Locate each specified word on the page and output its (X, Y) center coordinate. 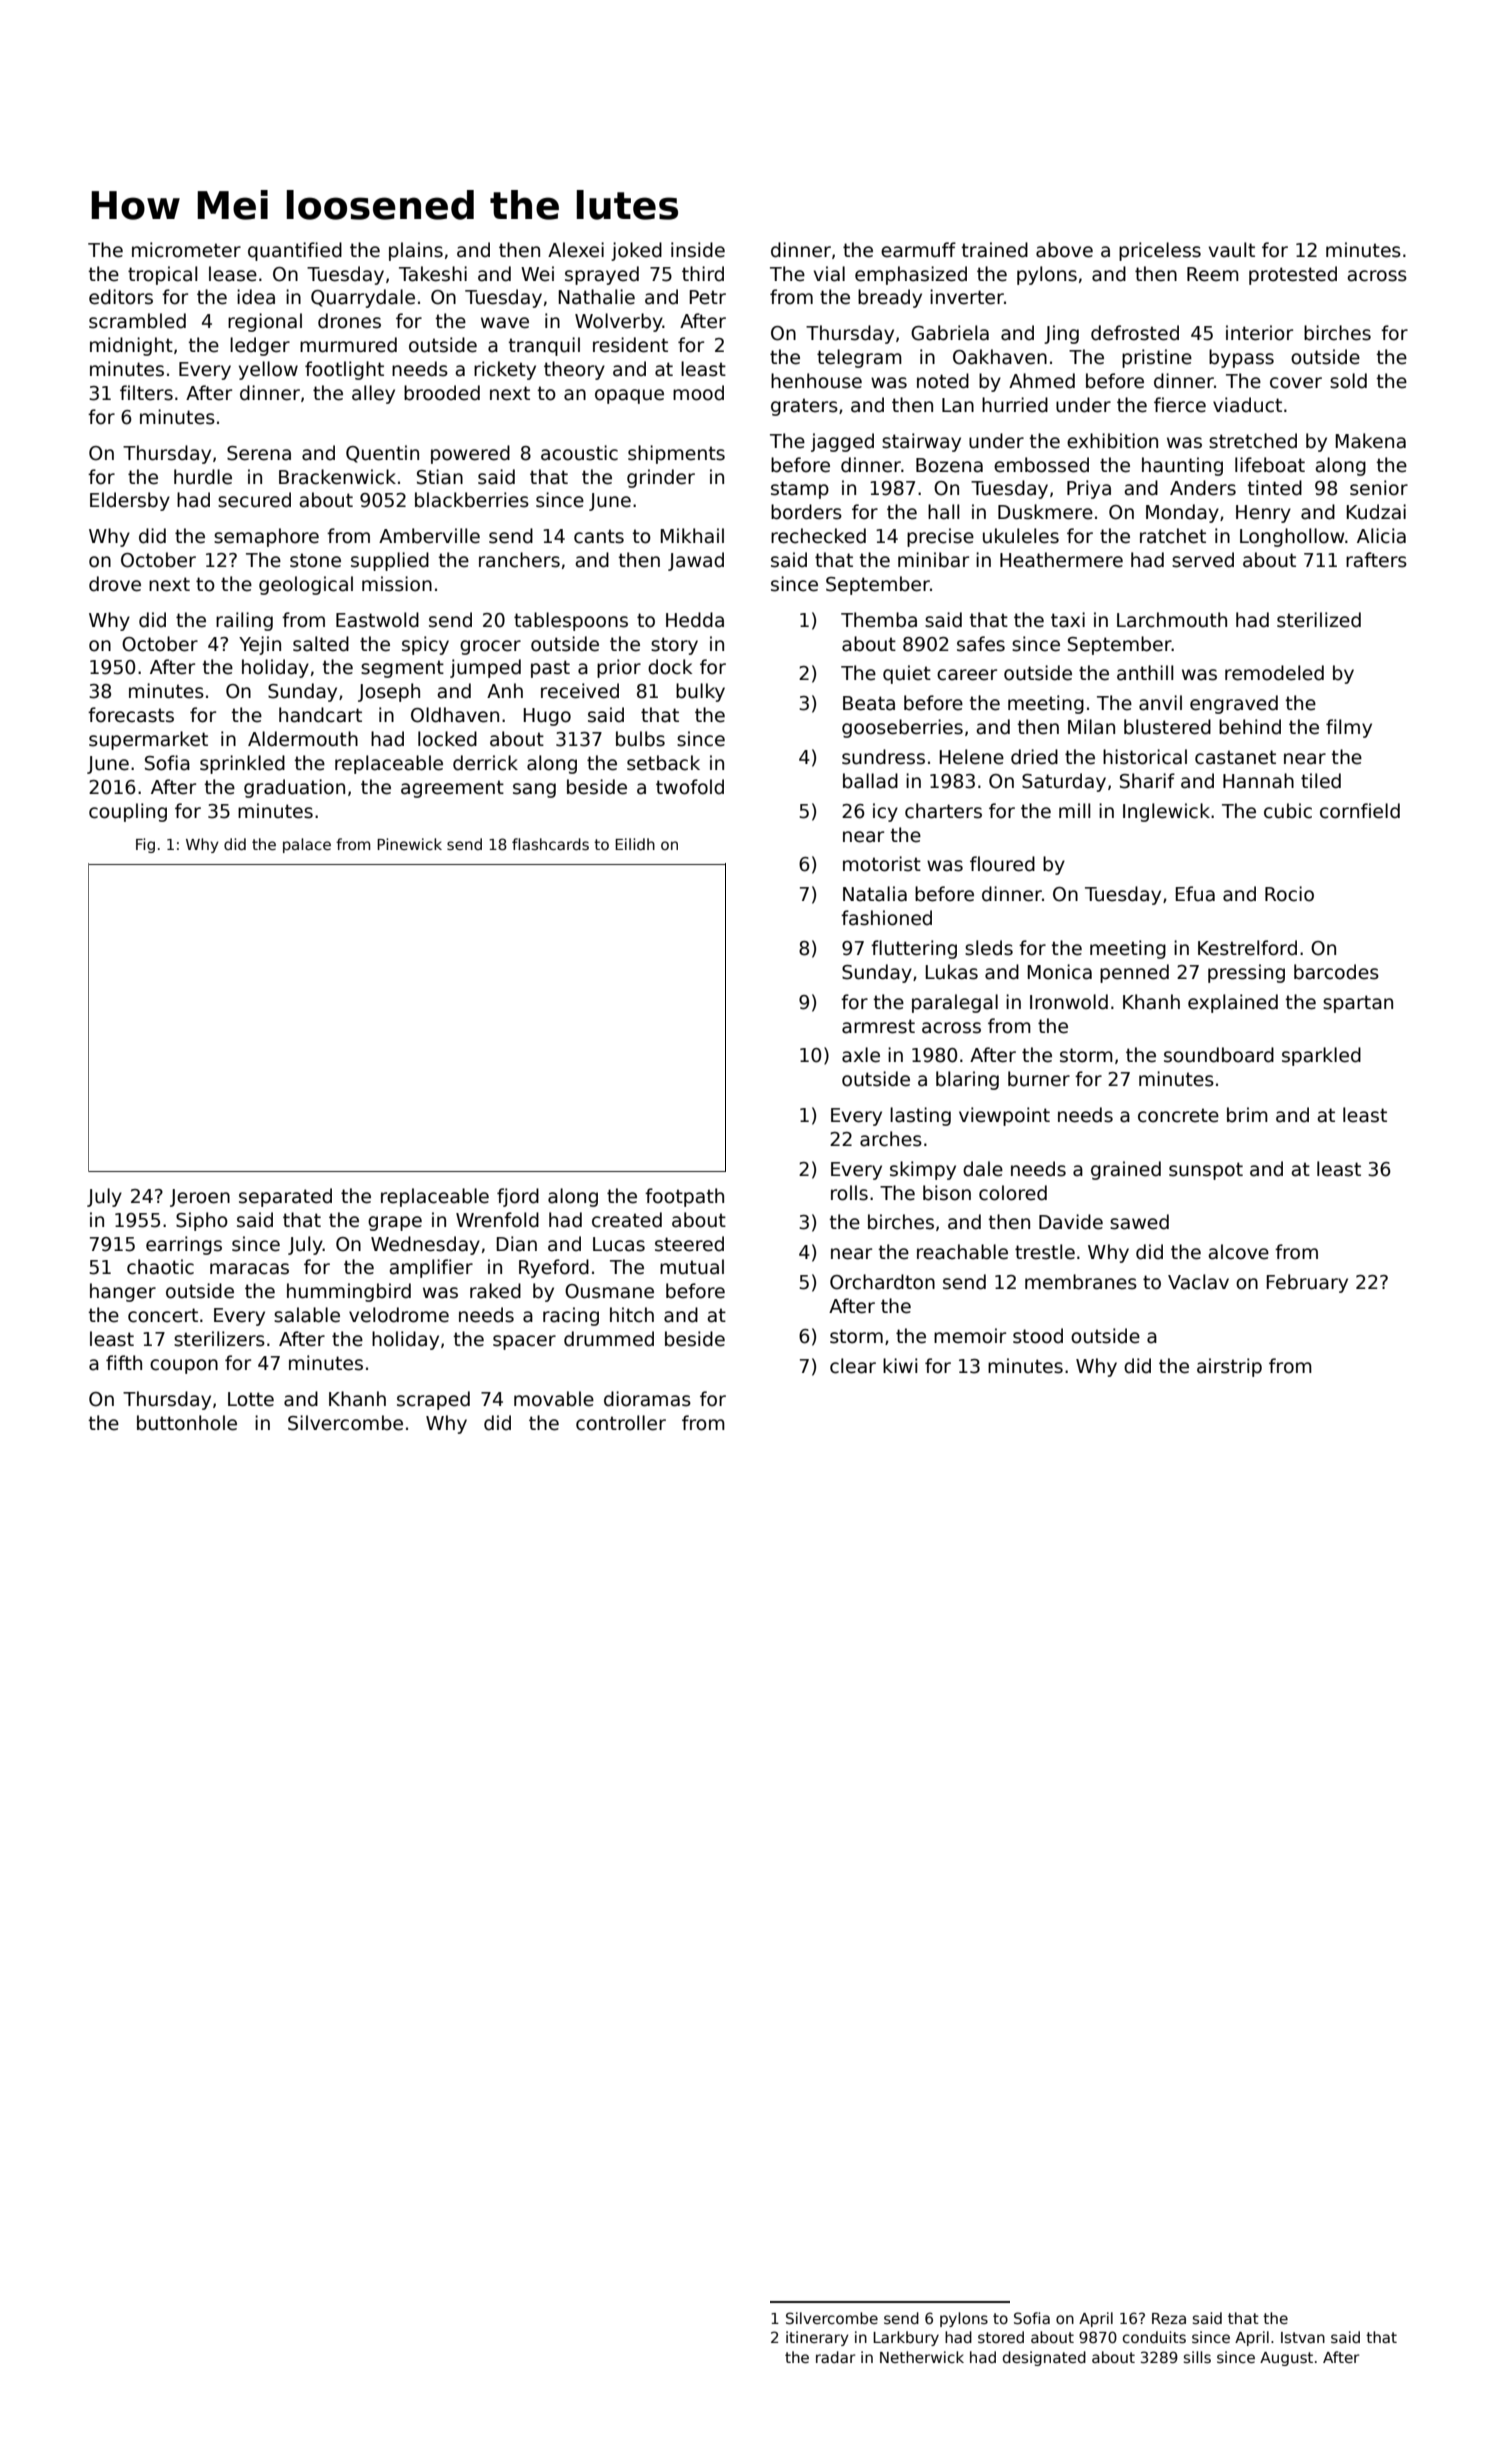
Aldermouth (303, 739)
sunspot (1206, 1171)
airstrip (1229, 1367)
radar (835, 2357)
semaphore (266, 537)
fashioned (886, 918)
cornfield (1360, 811)
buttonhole (187, 1423)
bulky (700, 692)
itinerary (817, 2338)
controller (621, 1423)
